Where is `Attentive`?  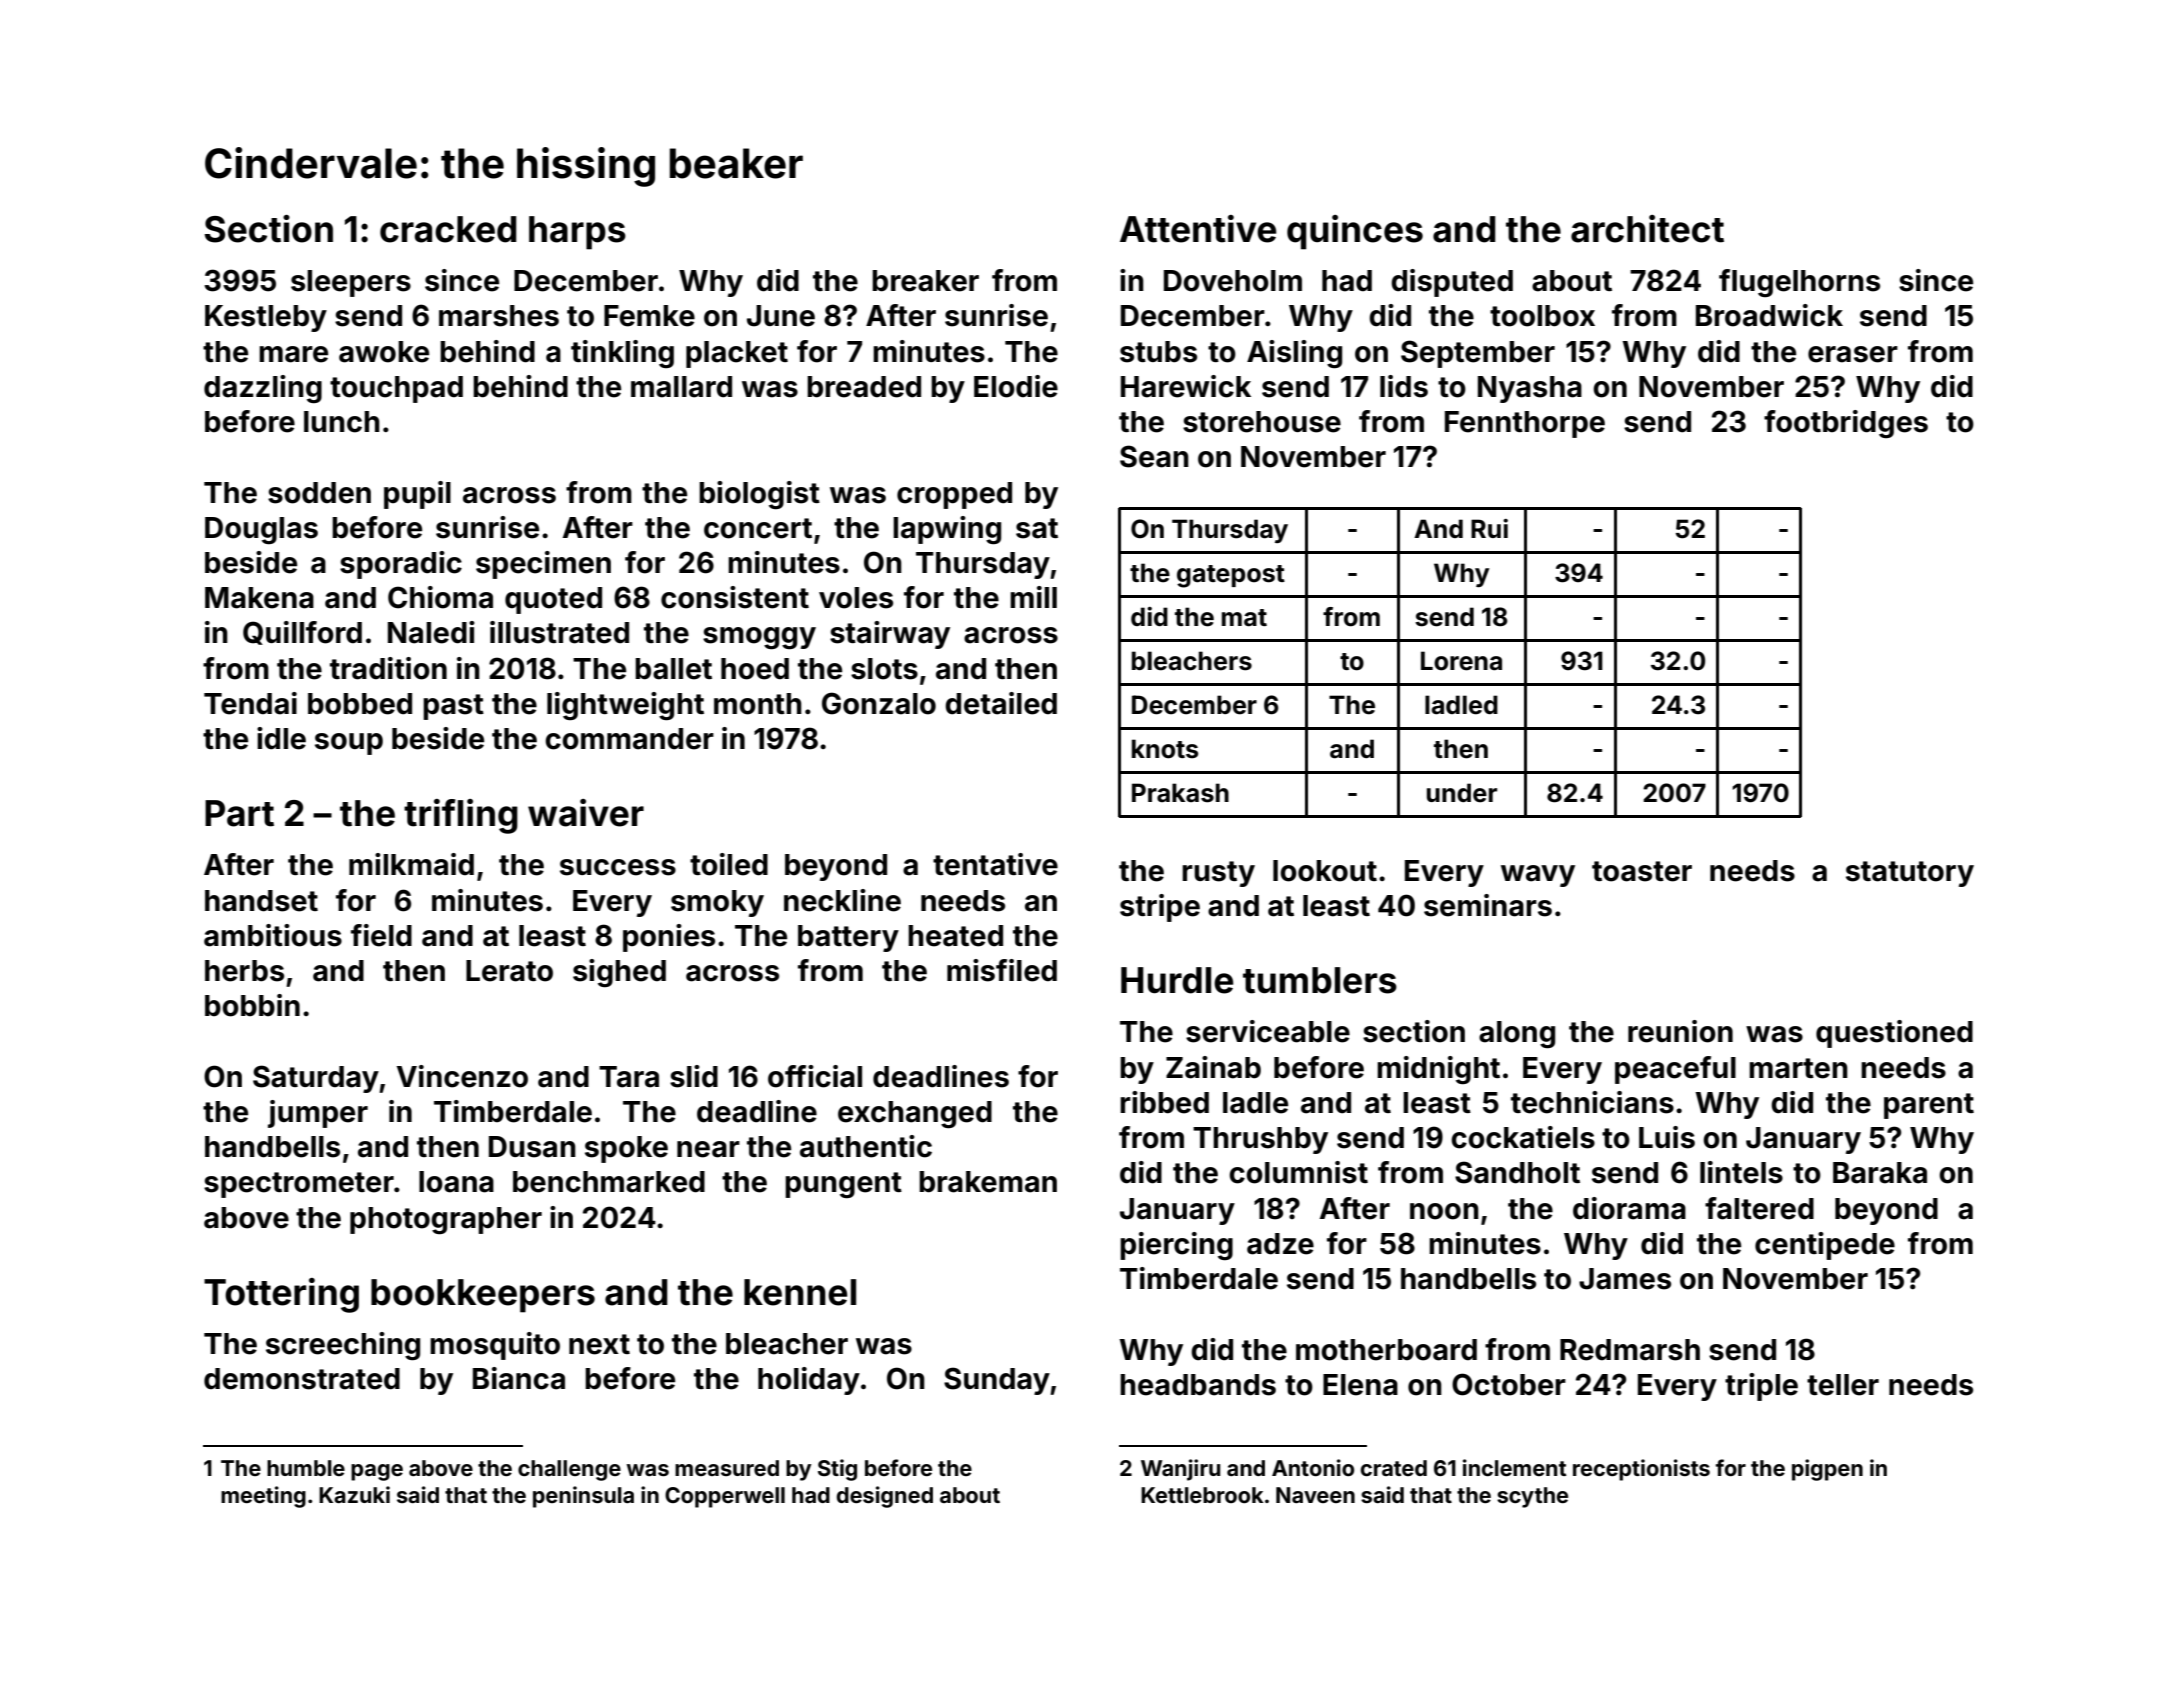
Attentive is located at coordinates (1198, 229).
